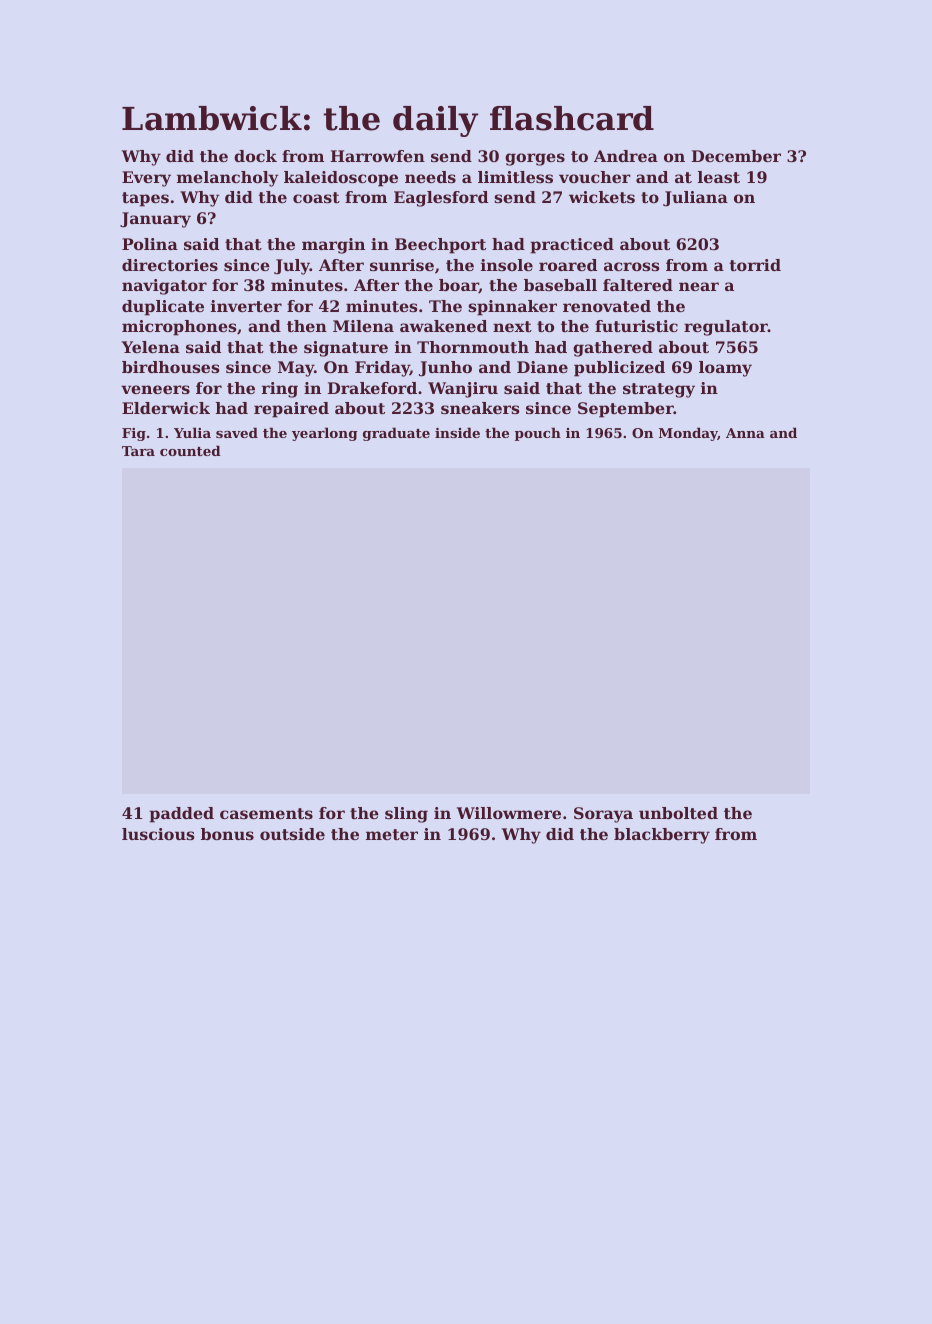 This screenshot has height=1324, width=932. What do you see at coordinates (292, 834) in the screenshot?
I see `outside` at bounding box center [292, 834].
